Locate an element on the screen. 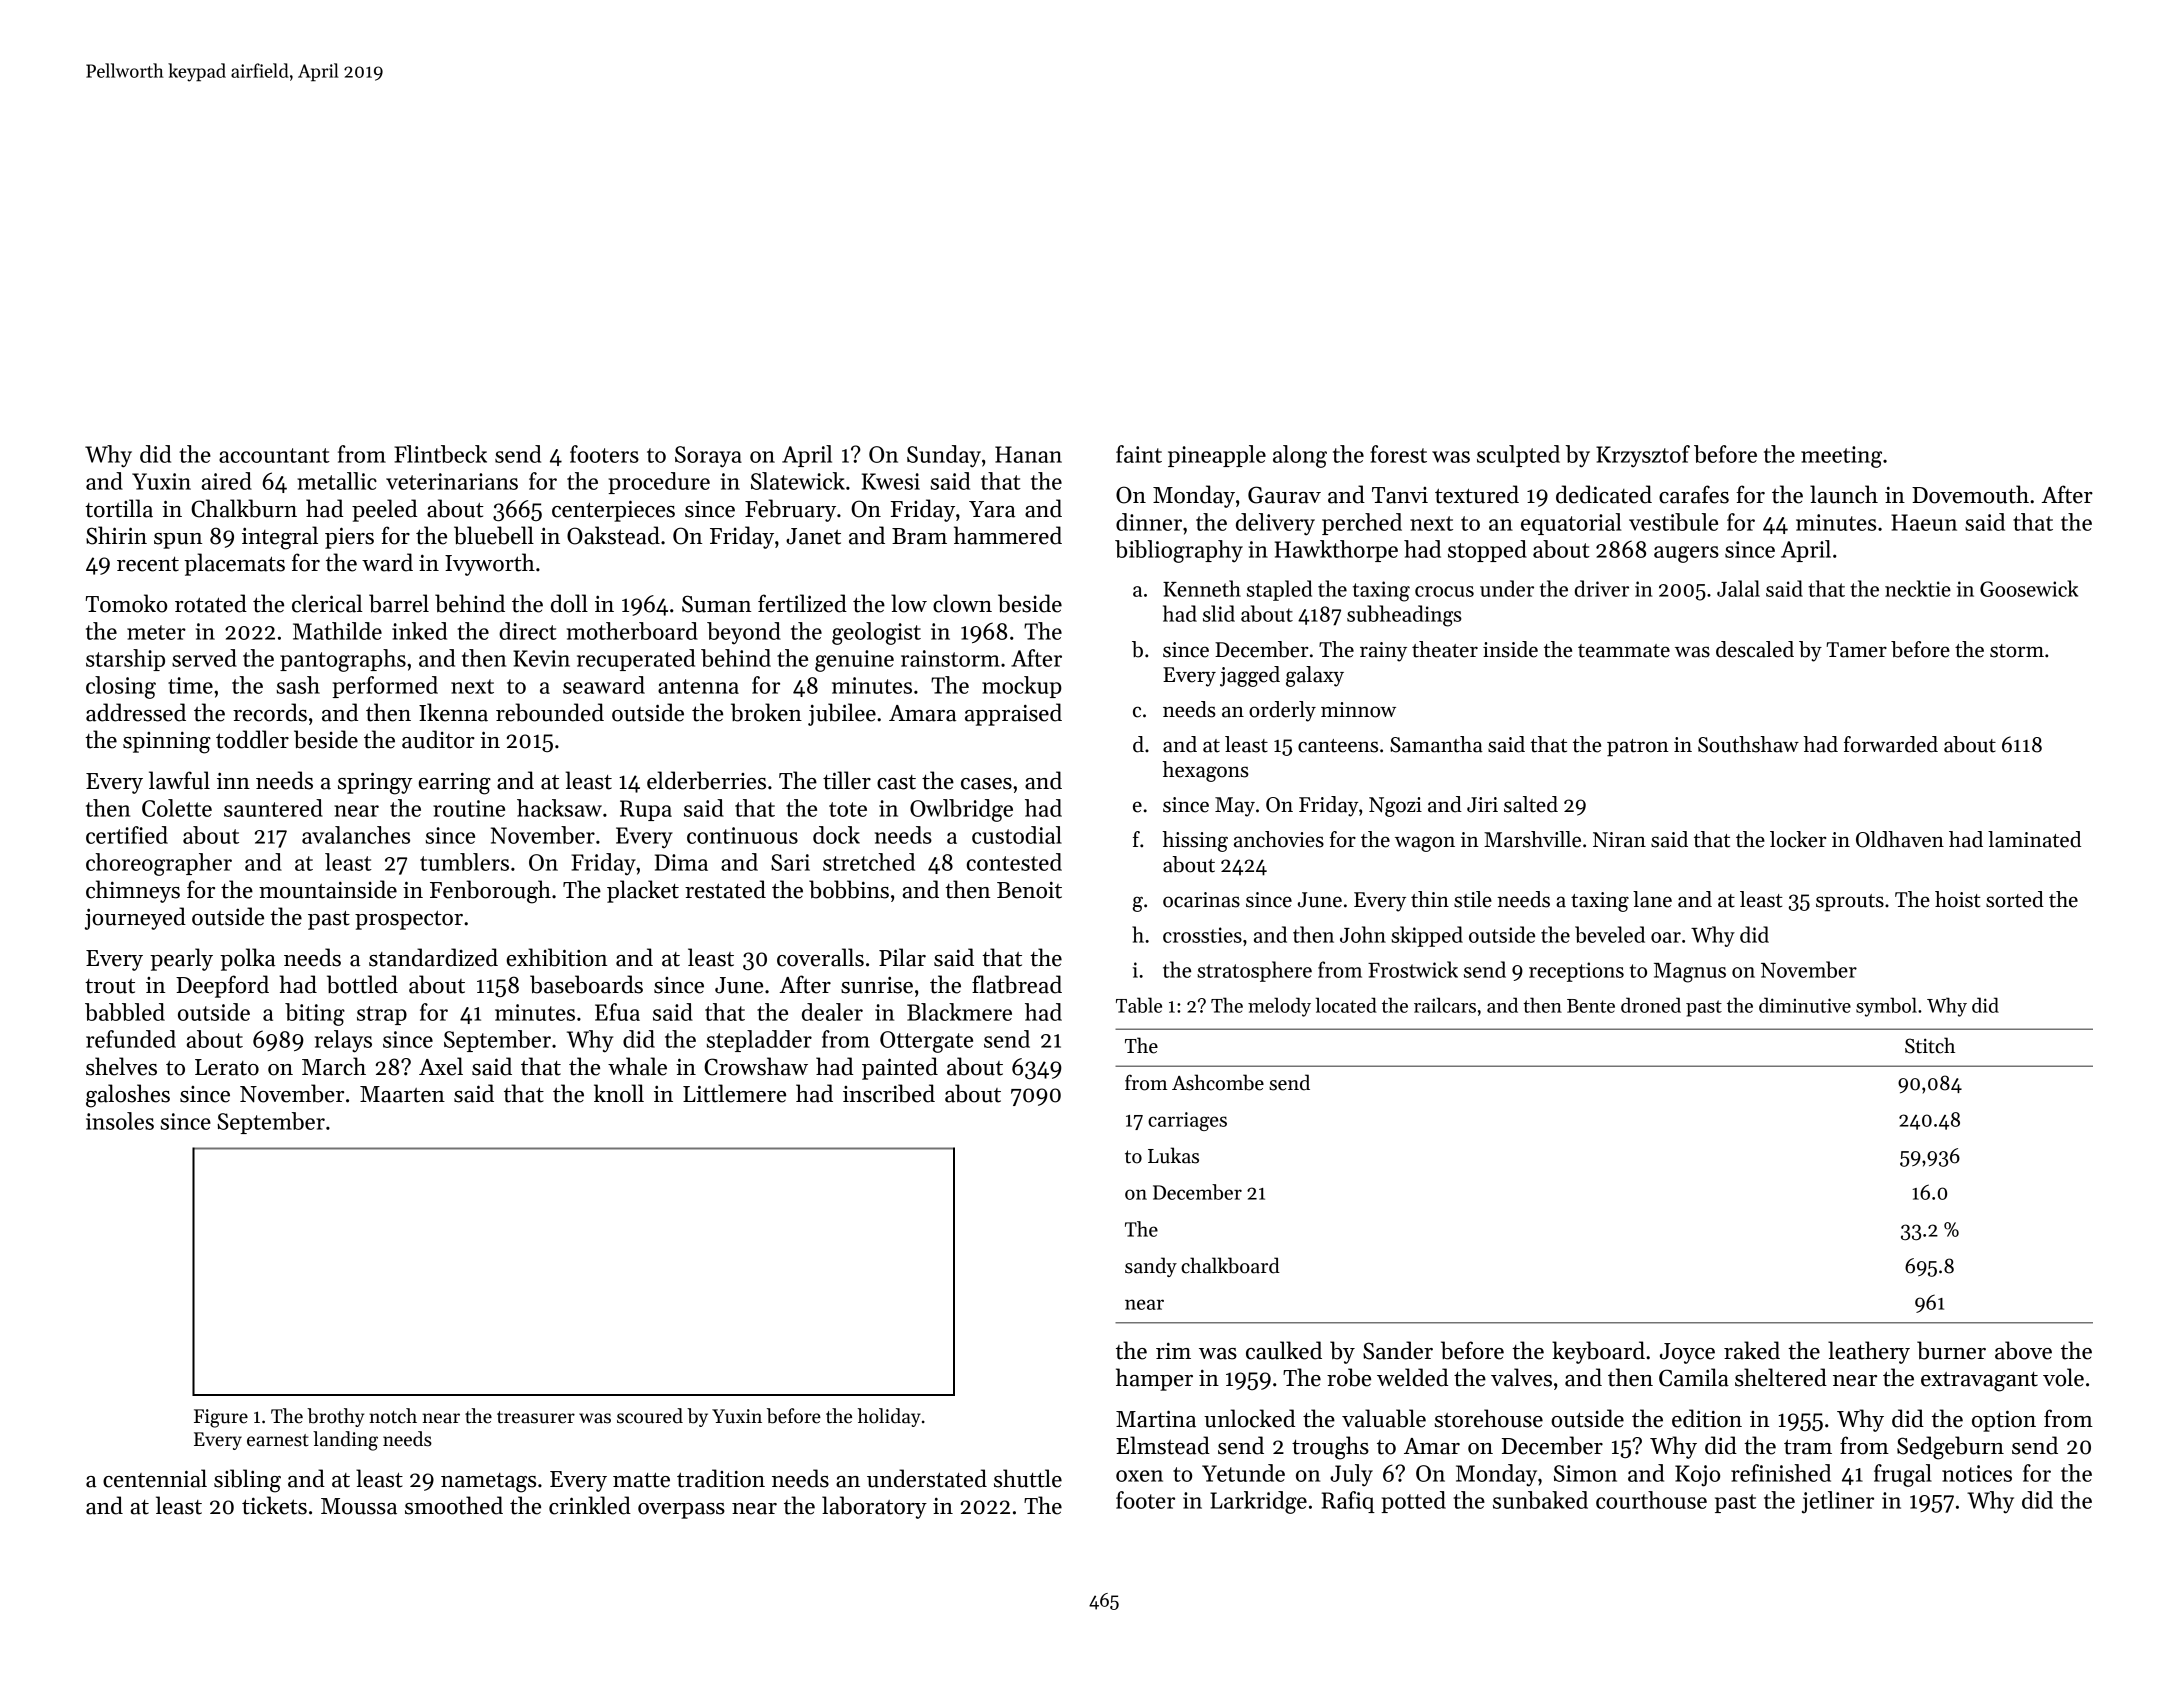 The width and height of the screenshot is (2178, 1683). motherboard is located at coordinates (632, 631).
